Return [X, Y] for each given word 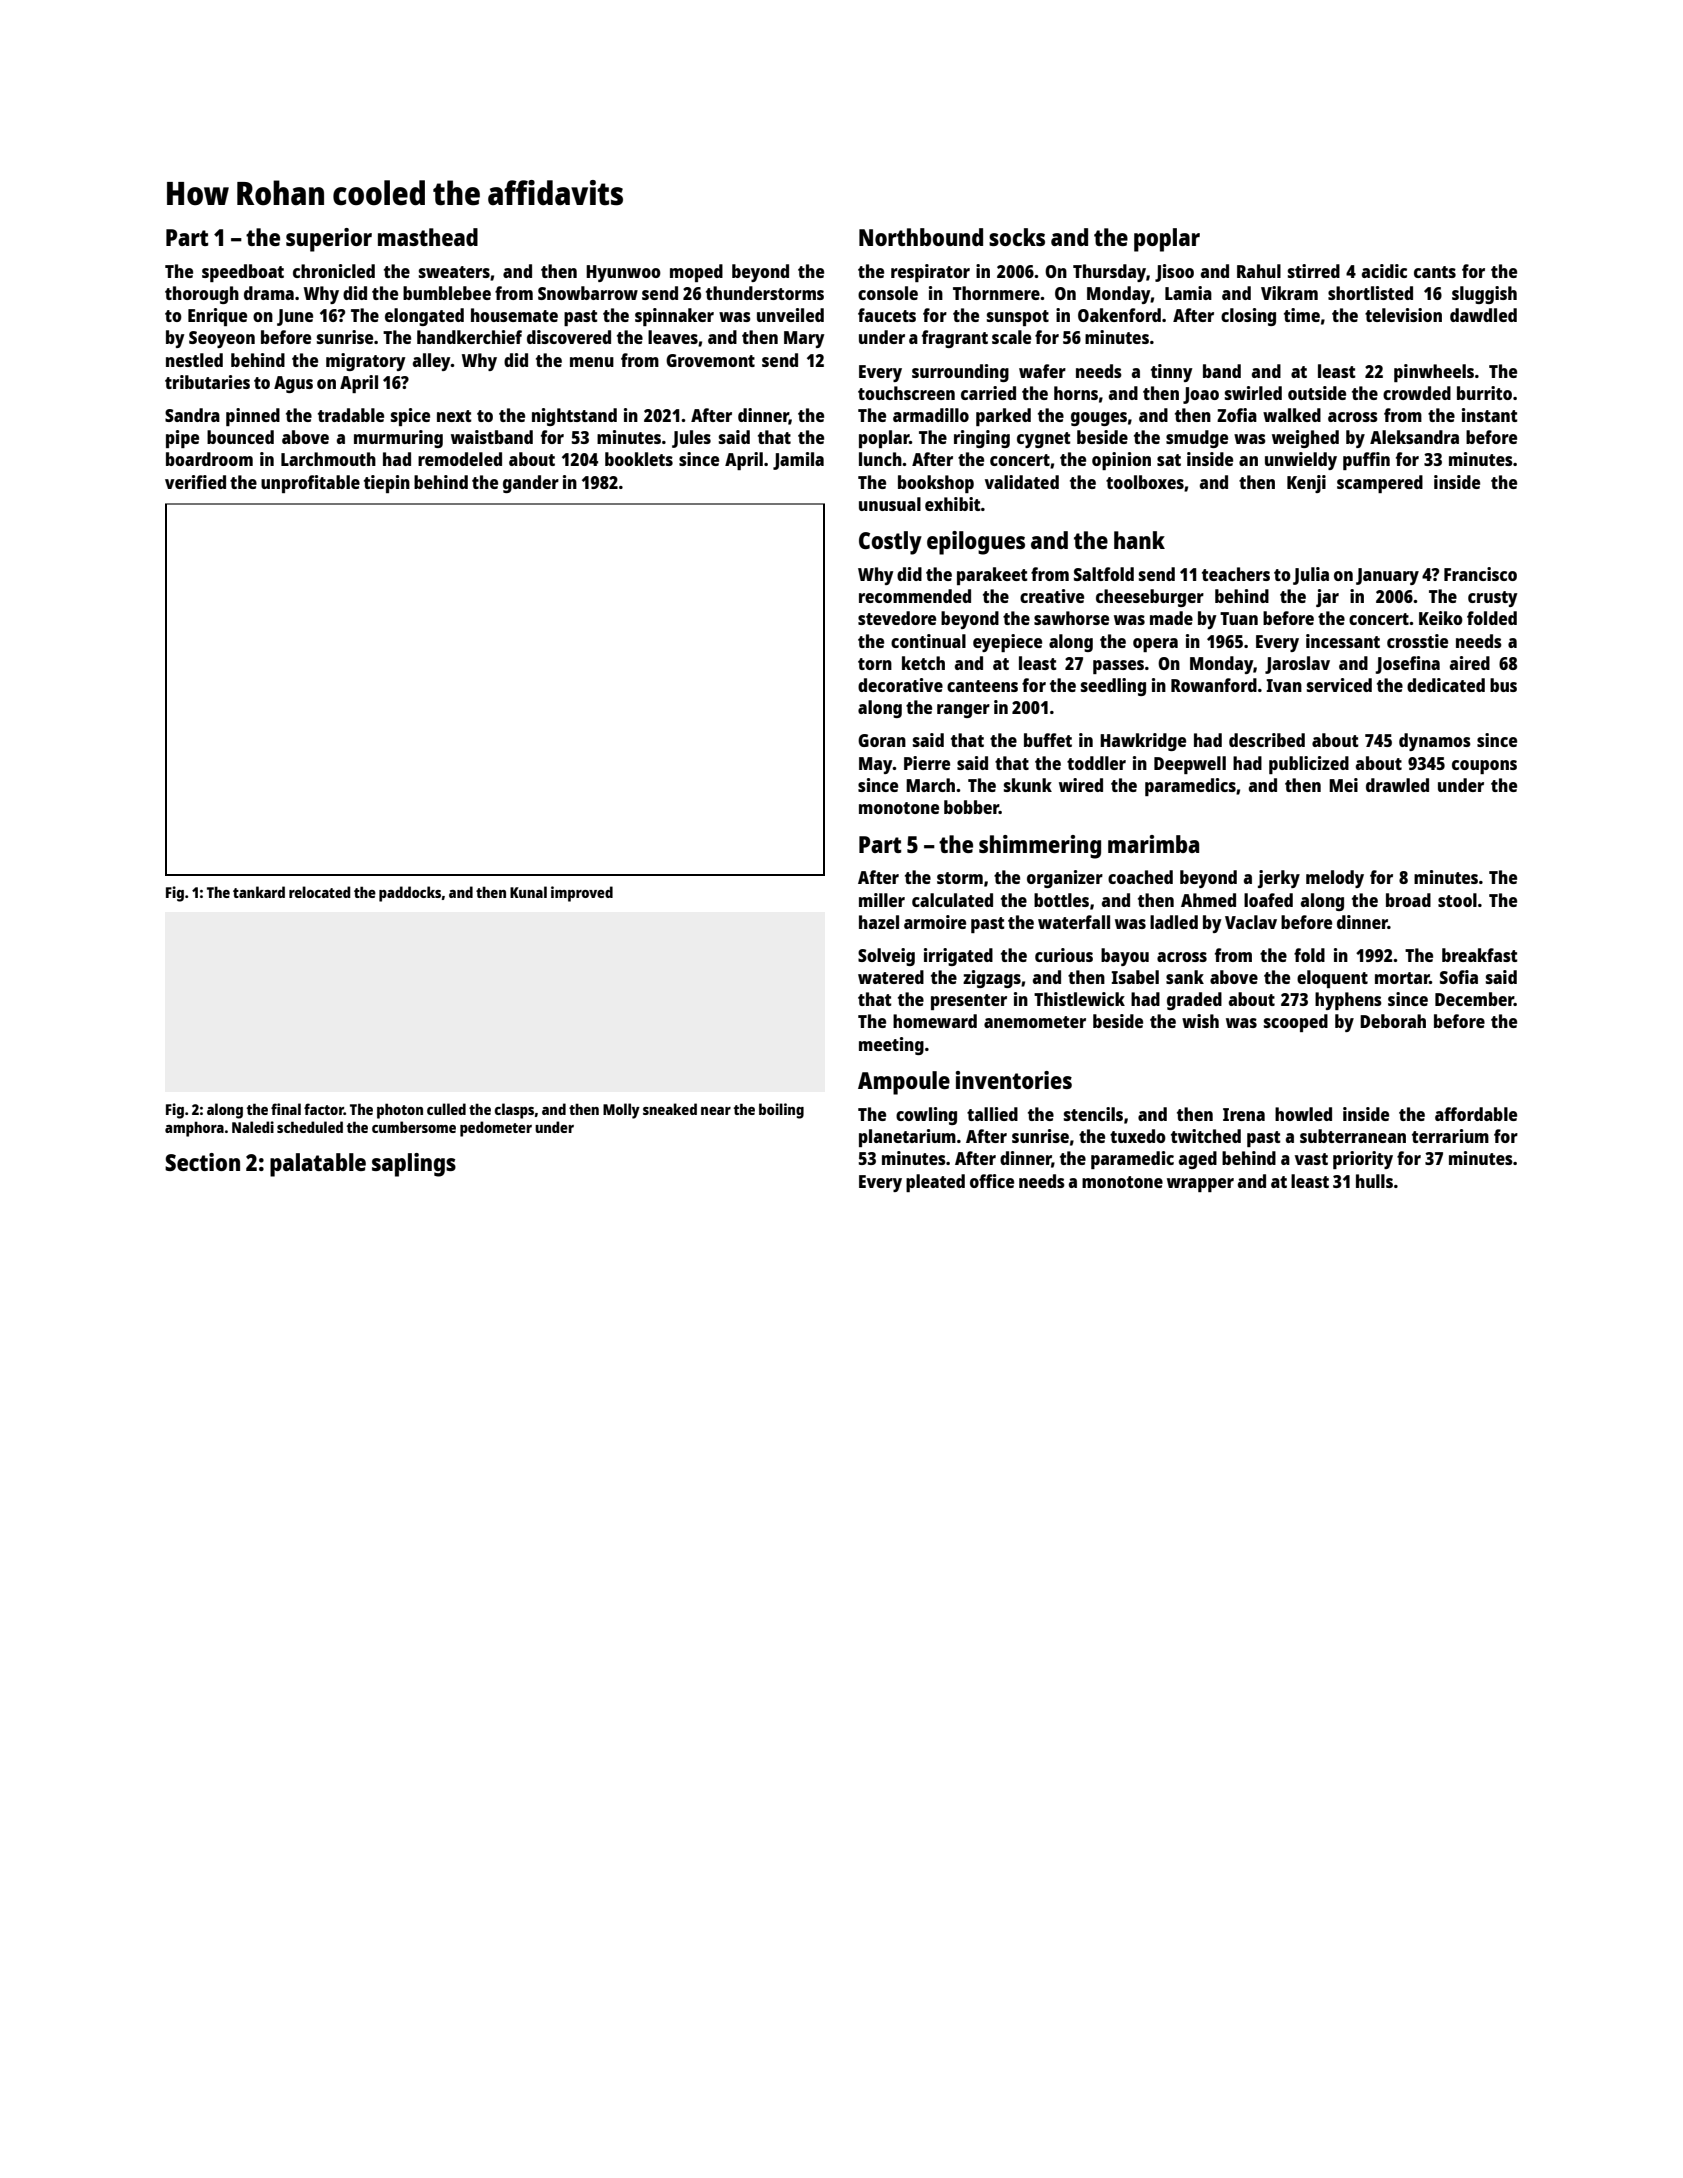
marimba [1153, 844]
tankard [259, 892]
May [876, 765]
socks [1017, 237]
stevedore [897, 618]
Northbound [921, 237]
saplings [414, 1165]
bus [1503, 685]
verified [195, 482]
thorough [202, 295]
